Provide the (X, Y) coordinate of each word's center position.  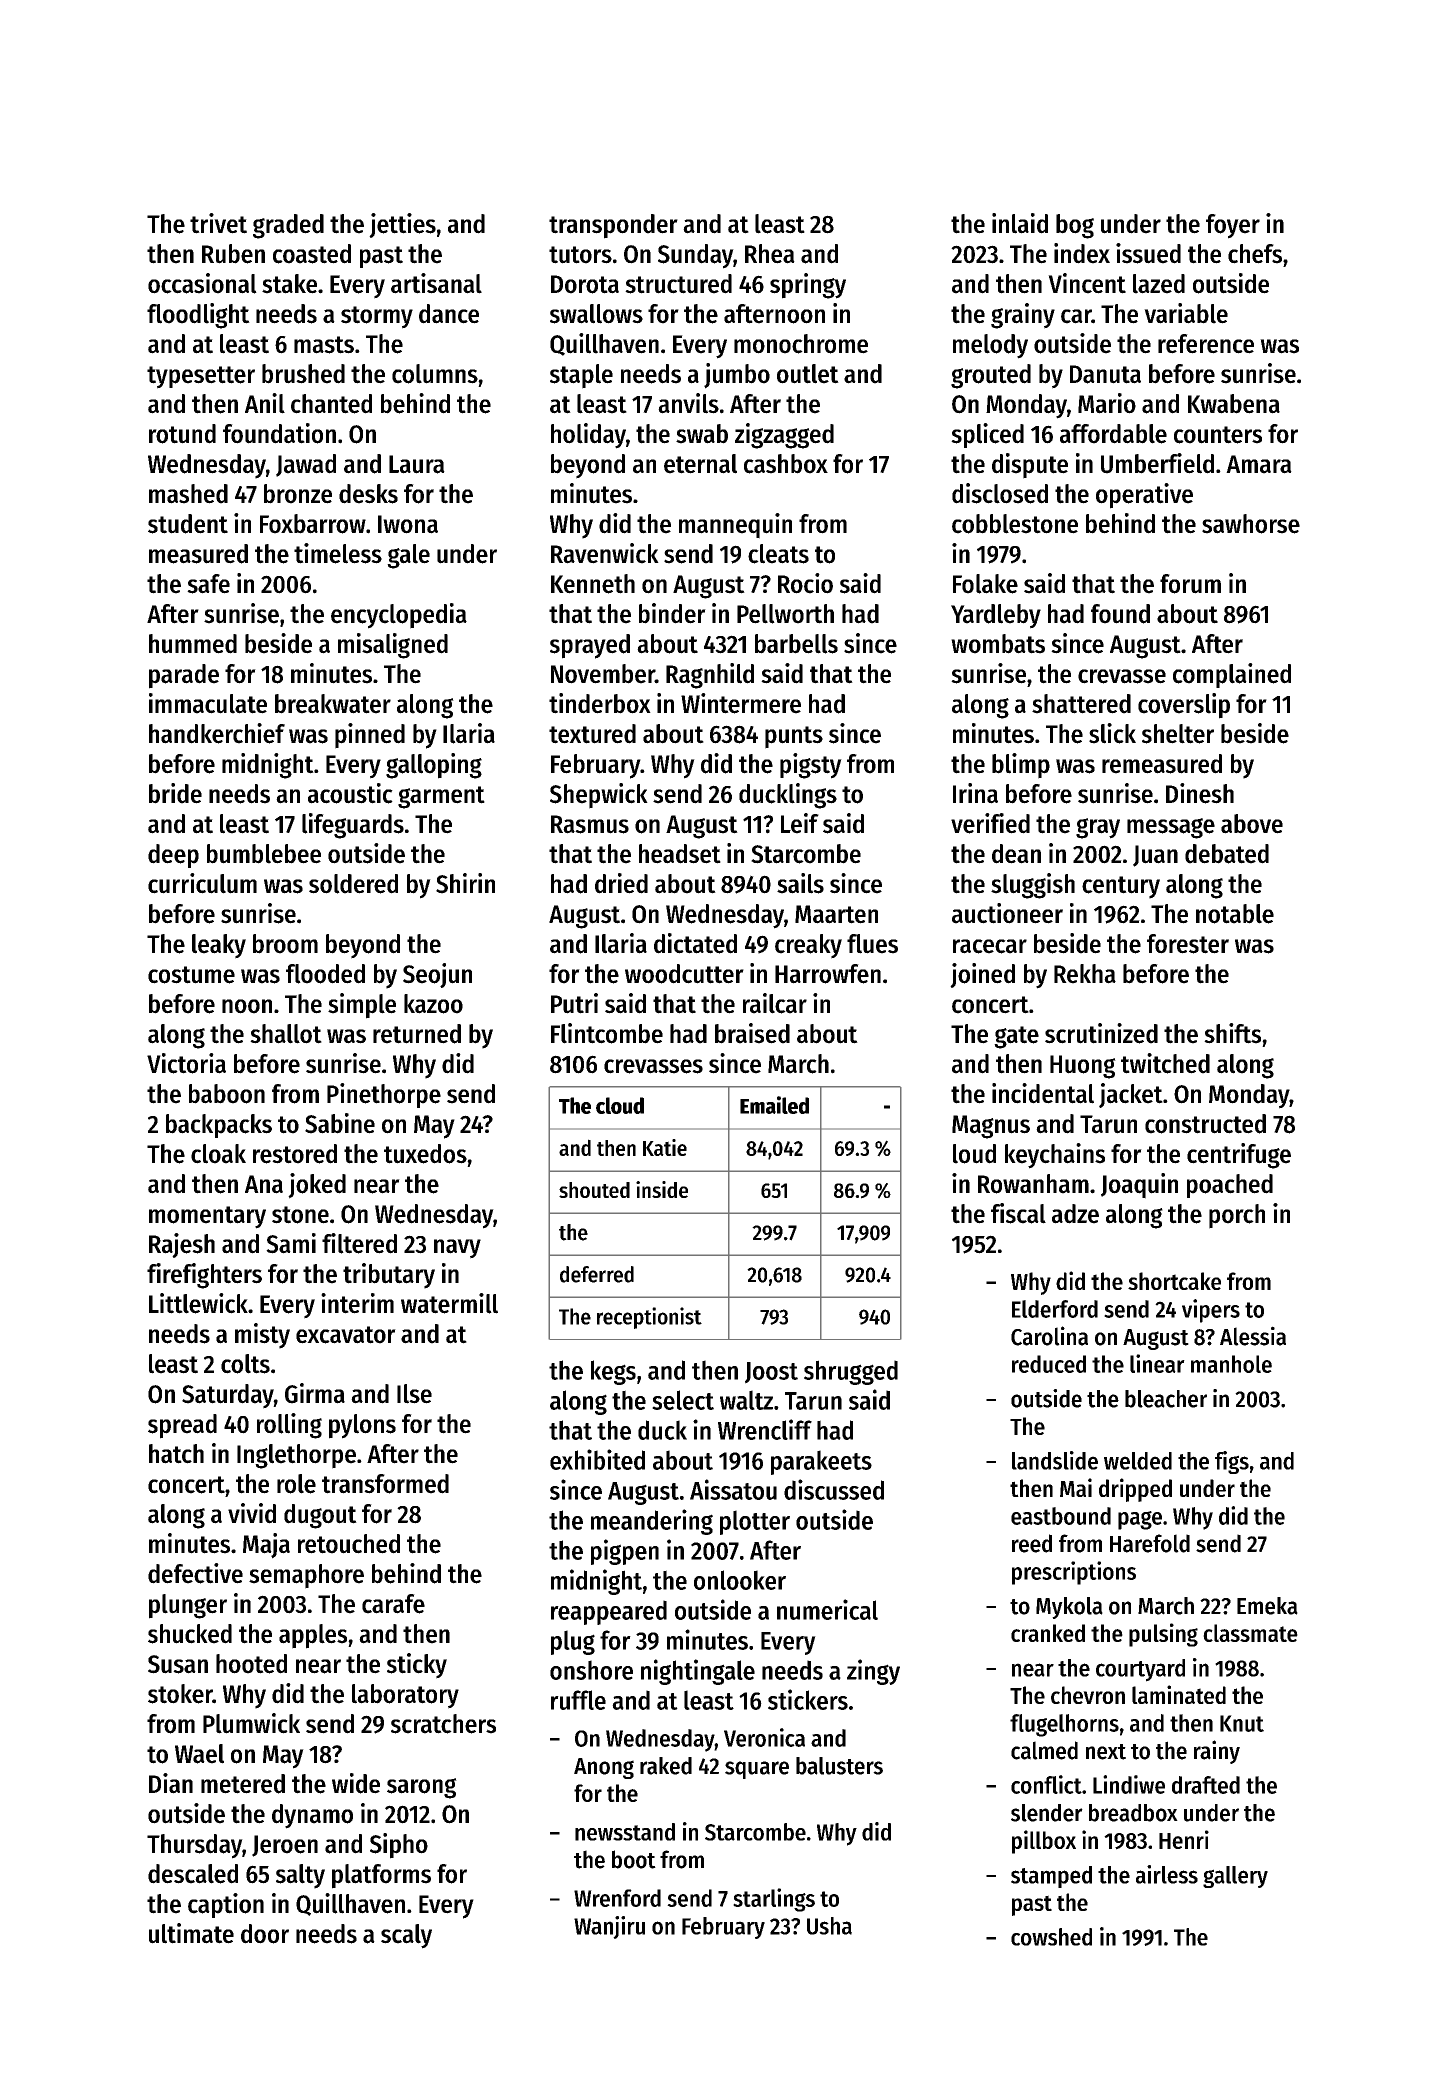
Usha (829, 1926)
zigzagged (784, 436)
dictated (695, 943)
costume (191, 975)
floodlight (198, 316)
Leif (800, 823)
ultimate (191, 1933)
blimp (1021, 766)
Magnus (991, 1127)
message (1171, 828)
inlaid (1020, 223)
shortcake (1174, 1281)
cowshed (1051, 1937)
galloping (434, 766)
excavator (346, 1335)
